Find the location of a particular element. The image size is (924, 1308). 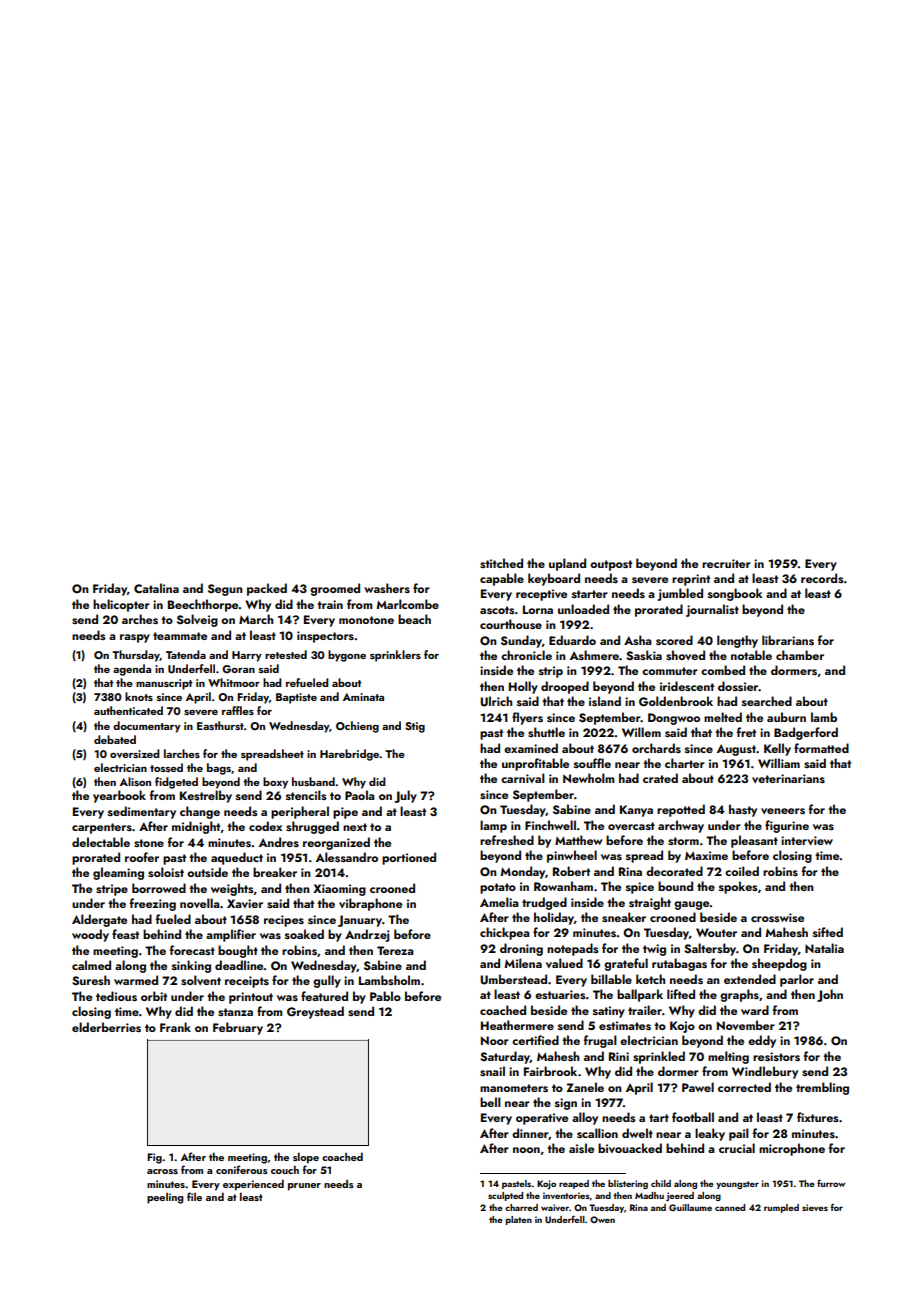

sprinklers is located at coordinates (395, 656).
